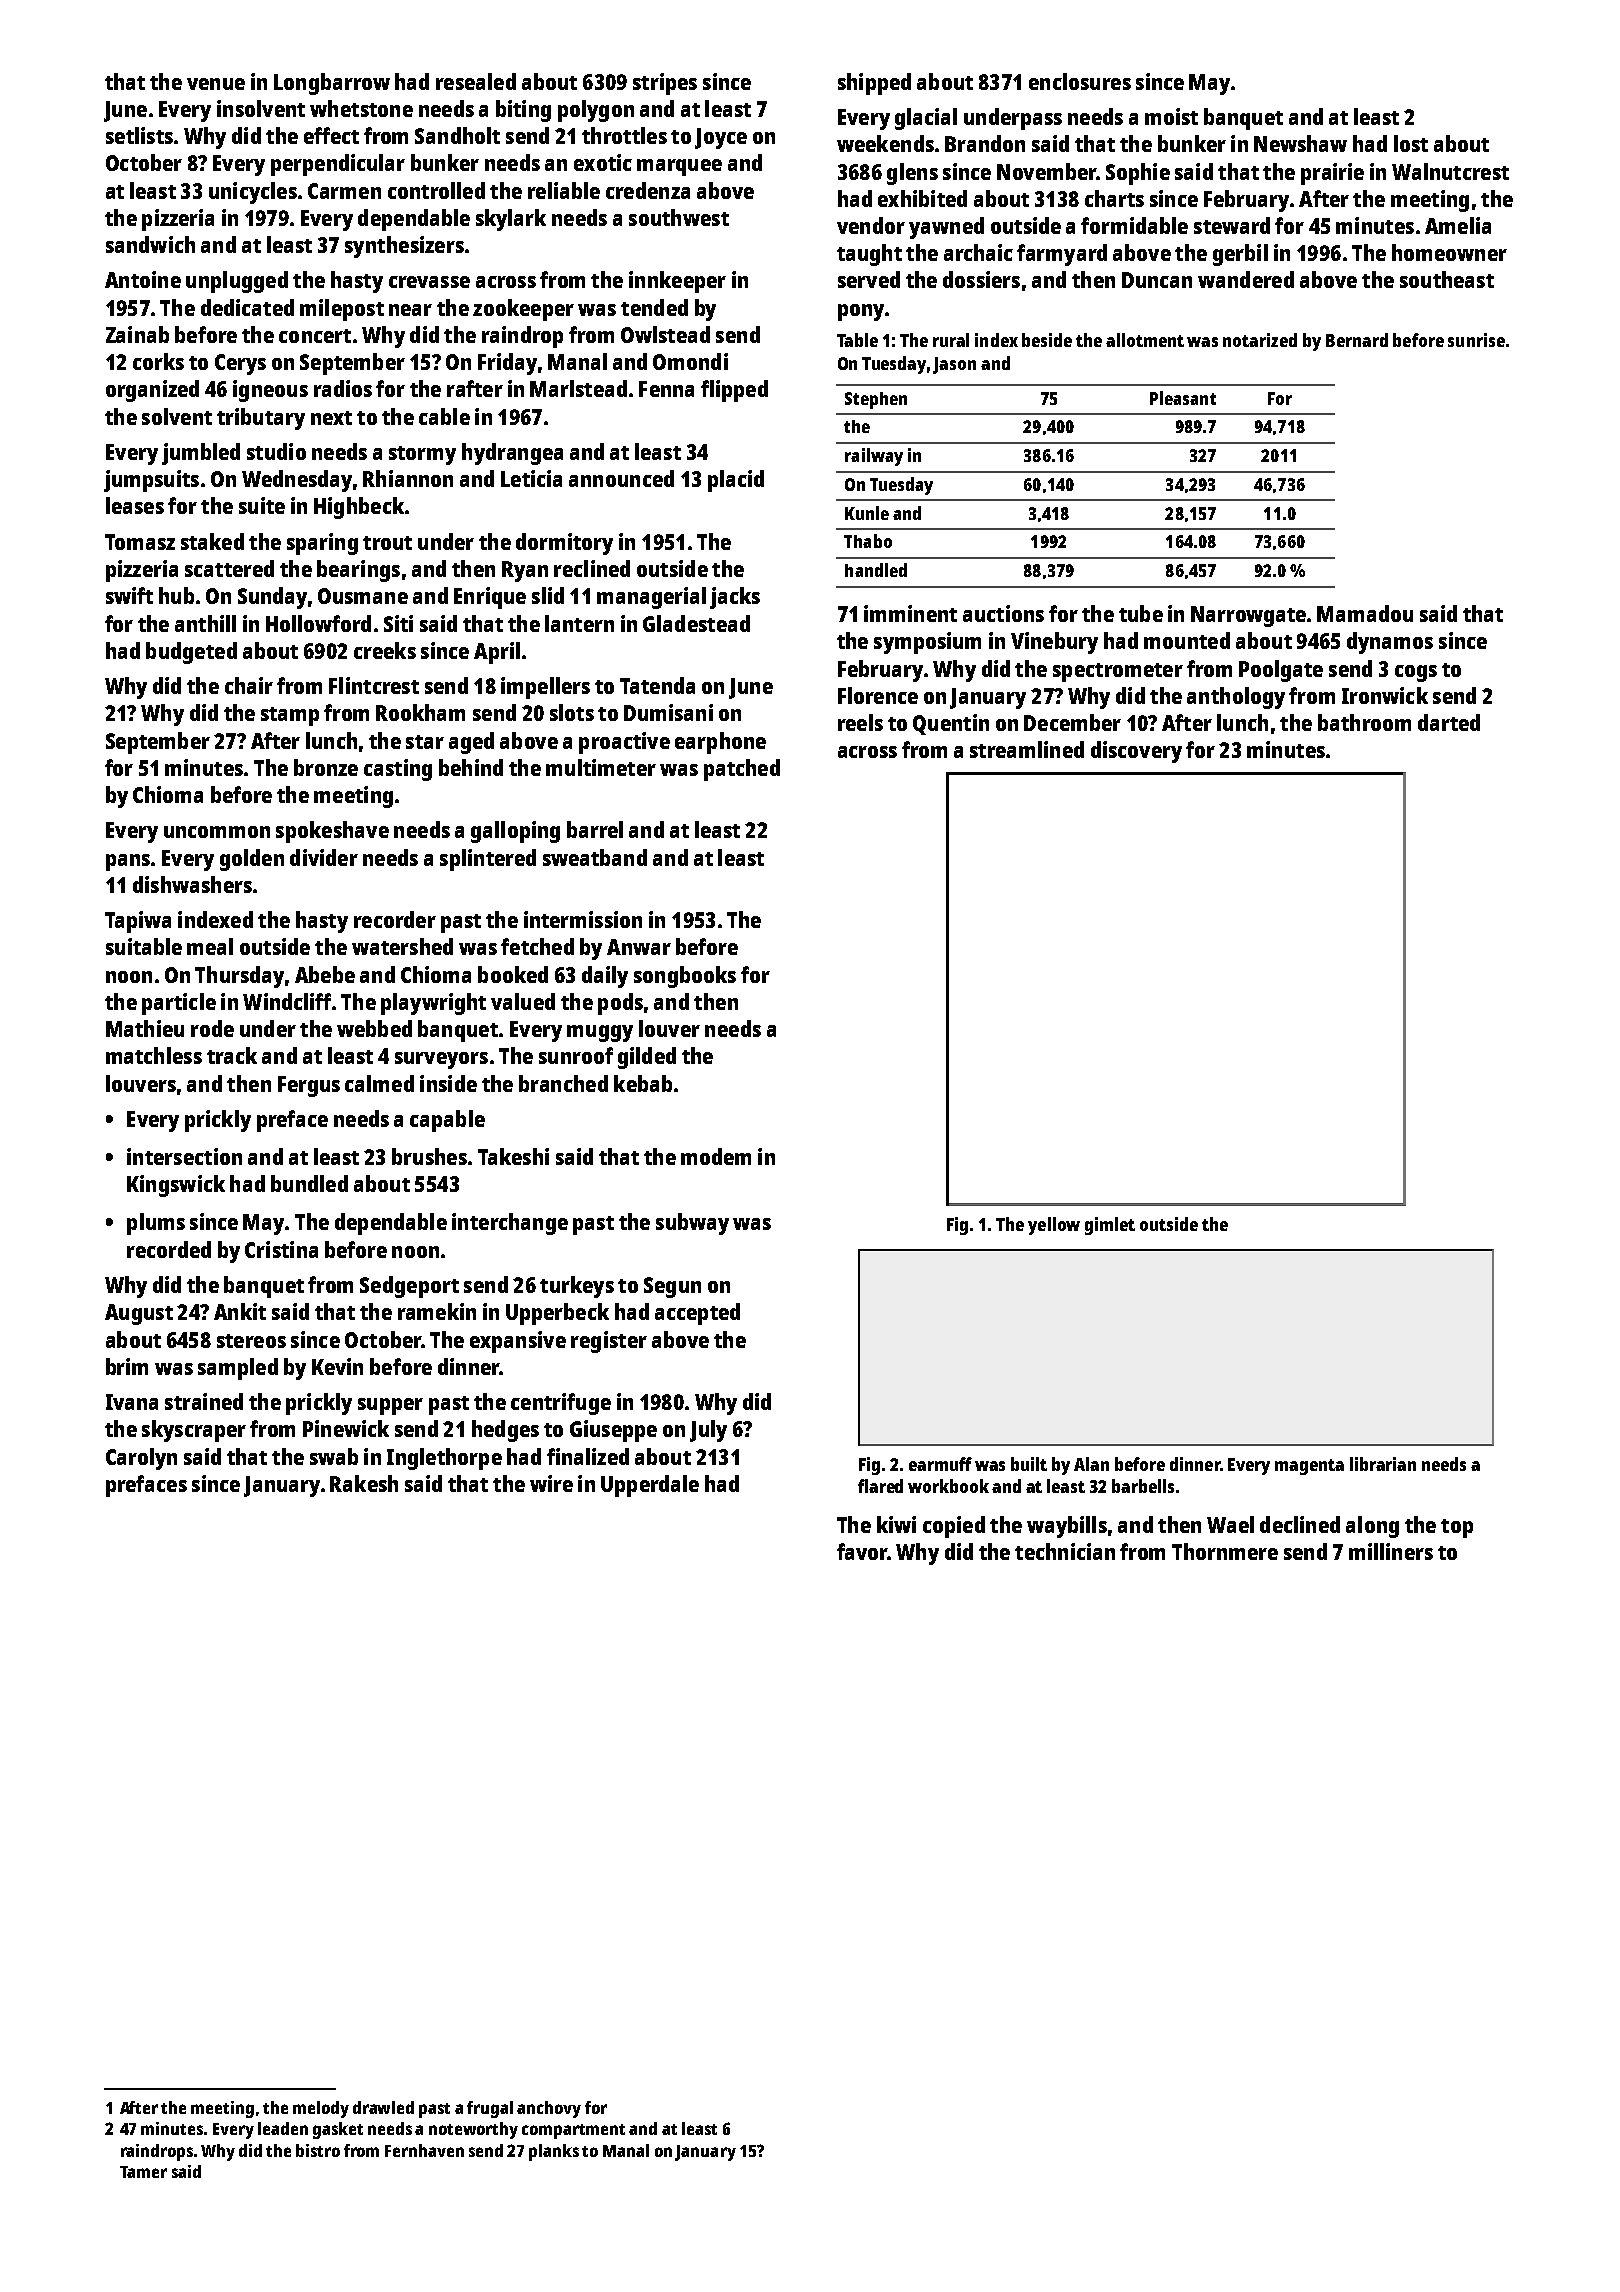  What do you see at coordinates (390, 1406) in the screenshot?
I see `supper` at bounding box center [390, 1406].
